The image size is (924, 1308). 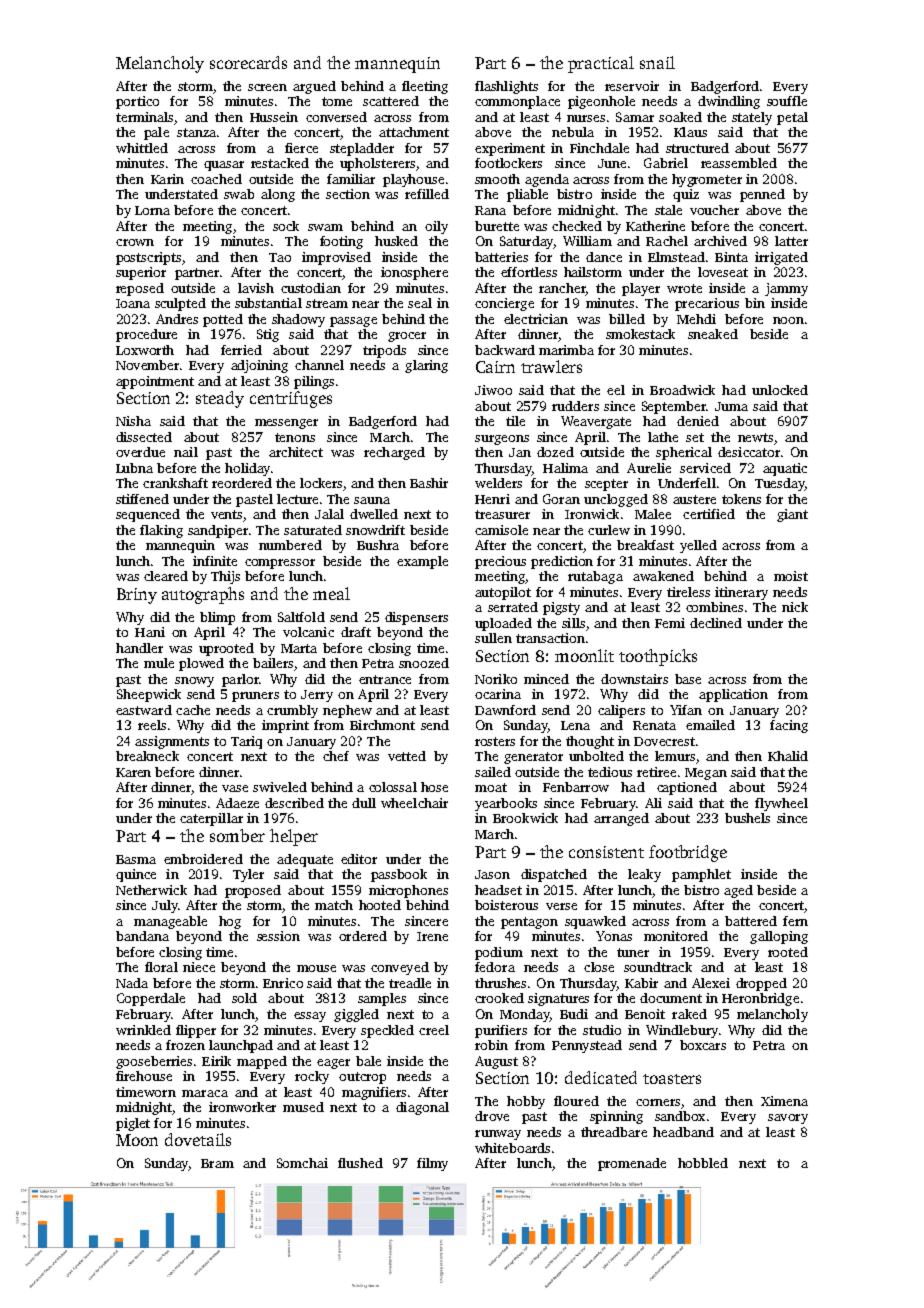 What do you see at coordinates (601, 64) in the screenshot?
I see `practical` at bounding box center [601, 64].
